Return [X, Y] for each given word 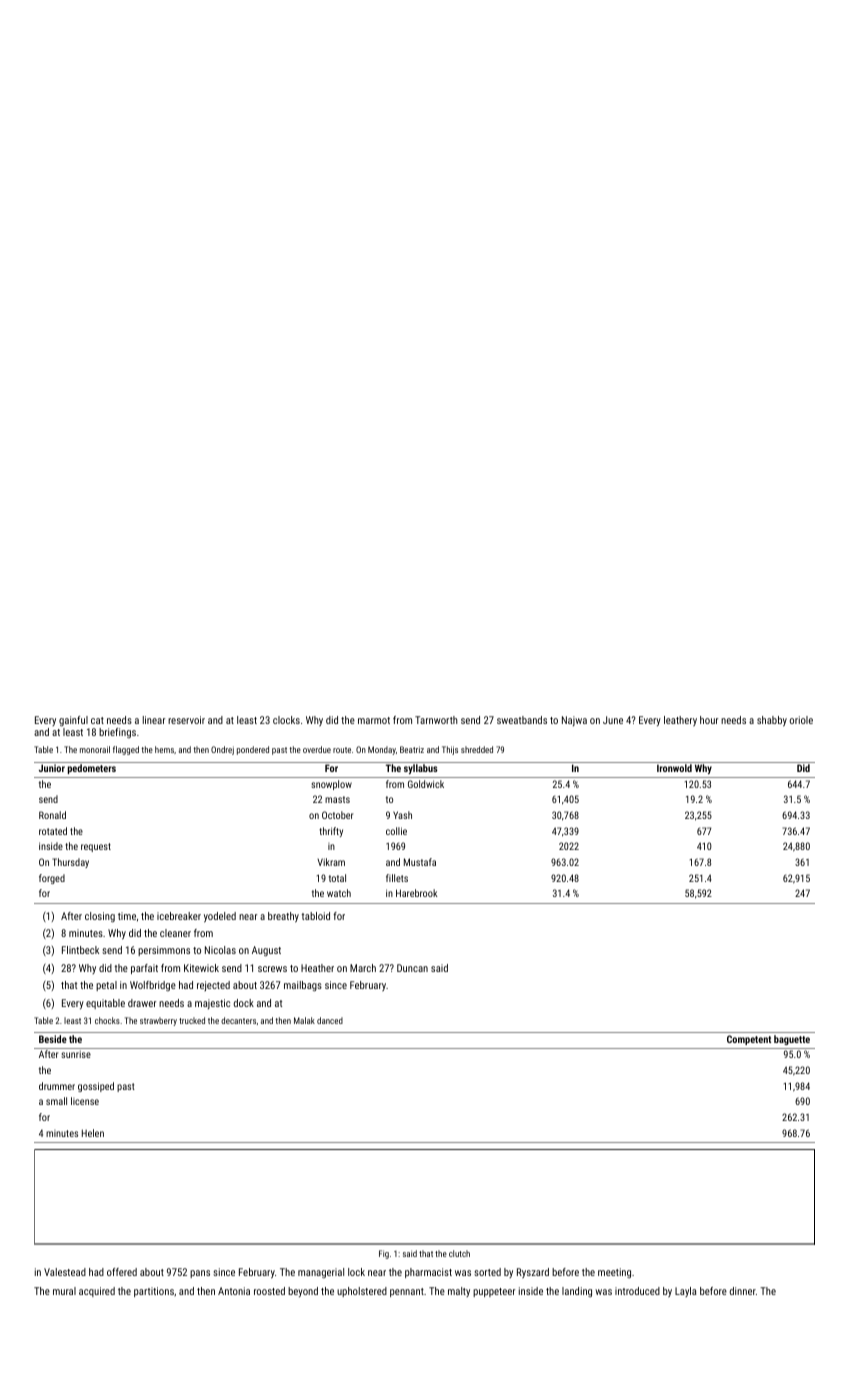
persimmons [164, 951]
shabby [772, 721]
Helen [93, 1133]
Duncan [412, 968]
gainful [73, 721]
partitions [154, 1292]
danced [330, 1020]
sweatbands [522, 720]
